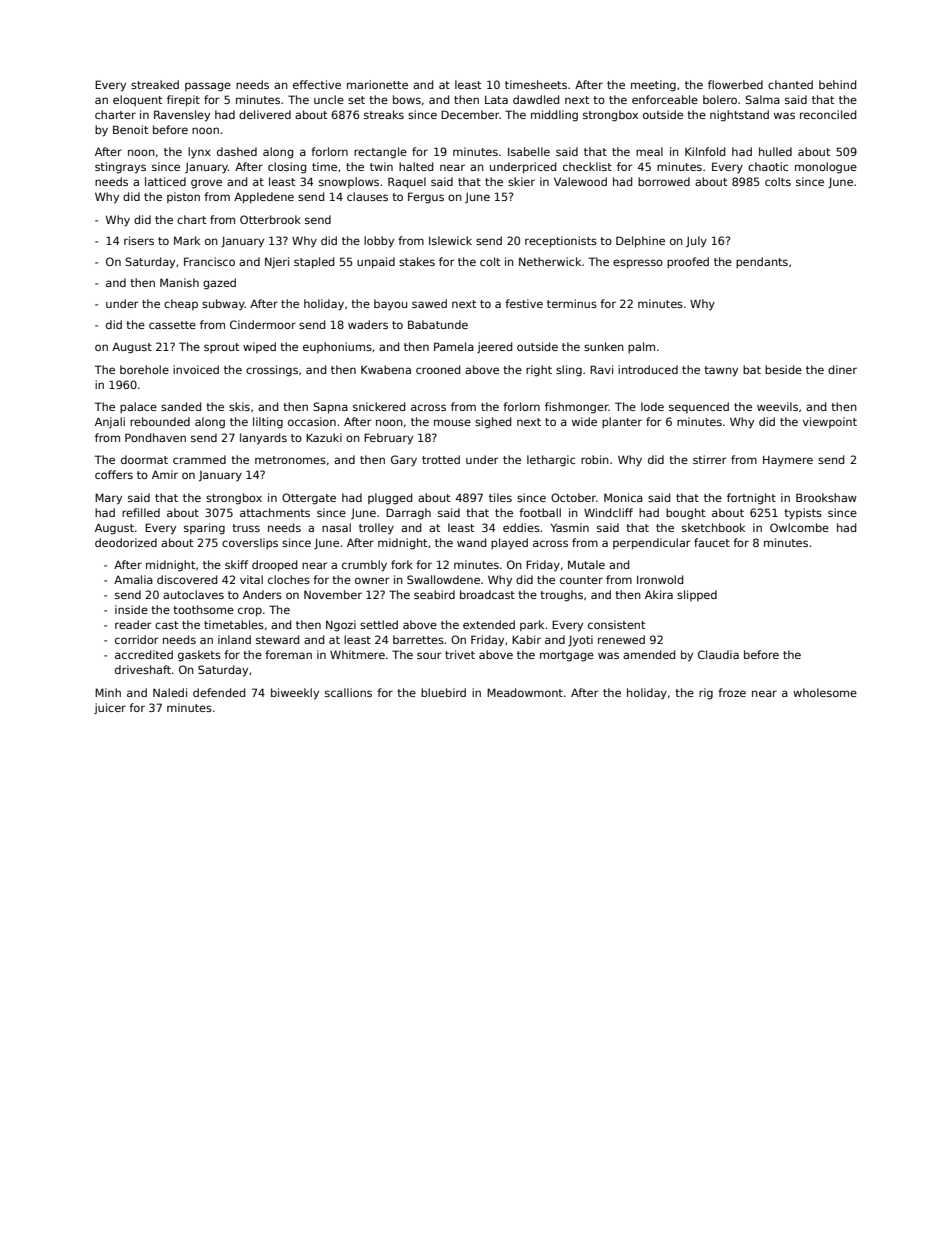  I want to click on biweekly, so click(295, 694).
